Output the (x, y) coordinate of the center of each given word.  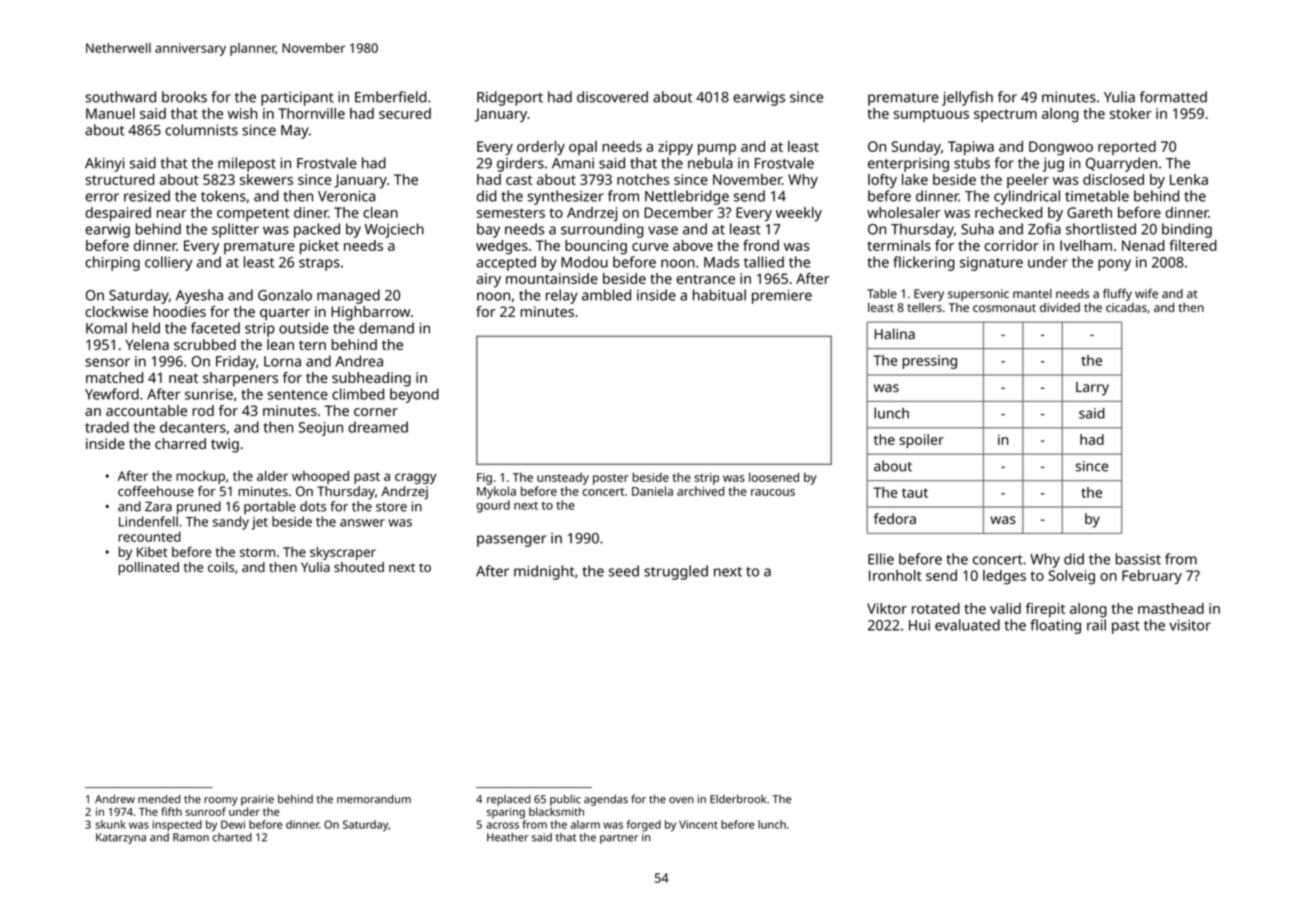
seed (624, 571)
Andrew (115, 799)
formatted (1173, 97)
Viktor (887, 608)
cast (519, 180)
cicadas (1126, 307)
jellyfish (967, 98)
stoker (1131, 113)
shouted (359, 567)
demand (386, 328)
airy (488, 280)
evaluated (967, 625)
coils (221, 567)
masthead (1171, 608)
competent (253, 214)
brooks (184, 97)
